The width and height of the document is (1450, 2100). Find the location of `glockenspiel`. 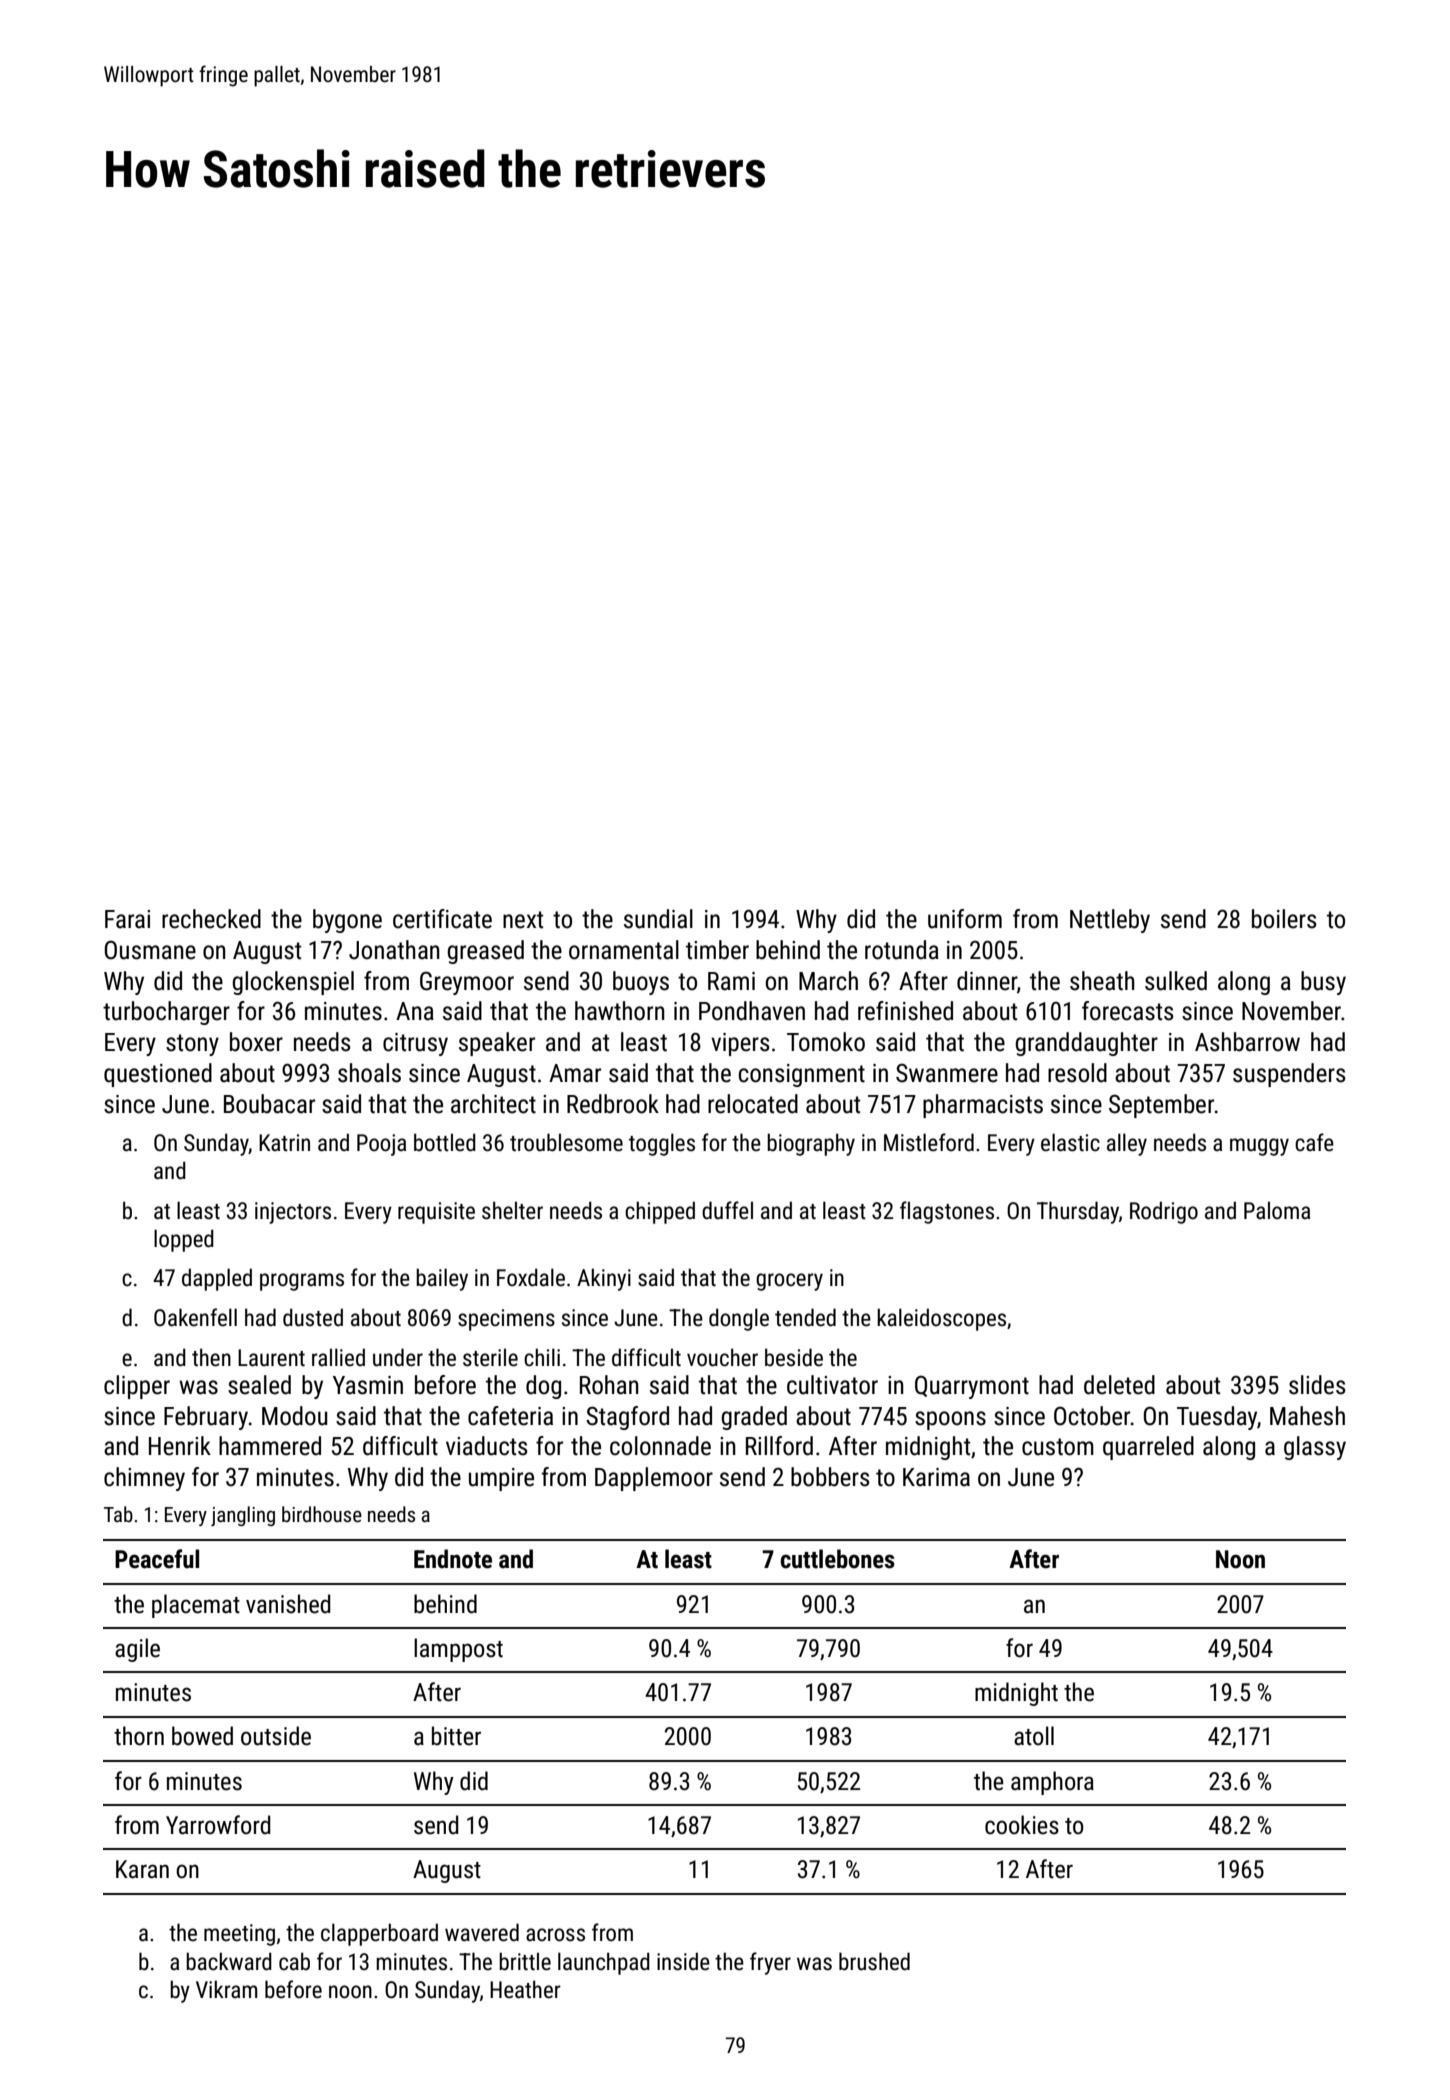

glockenspiel is located at coordinates (293, 983).
